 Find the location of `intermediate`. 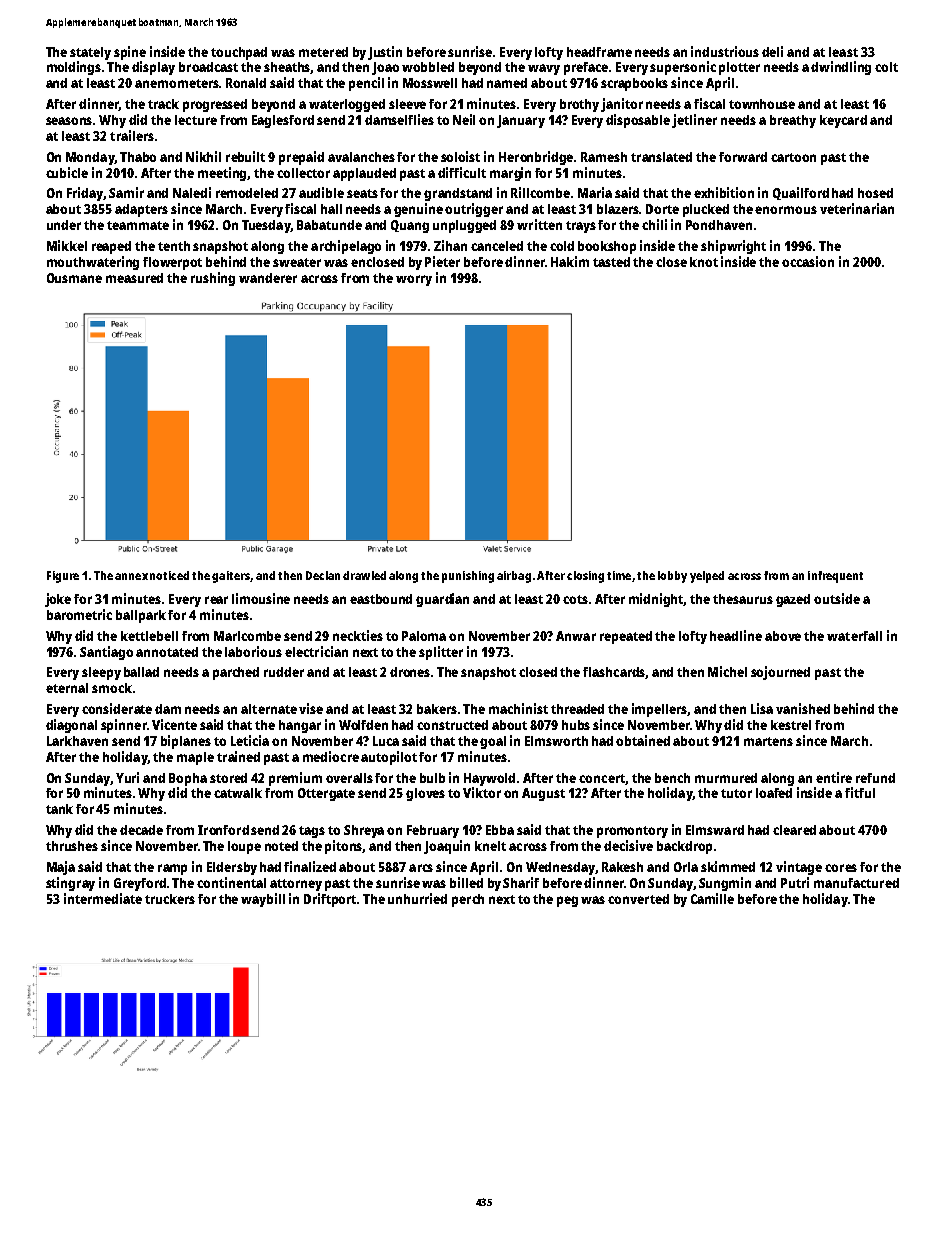

intermediate is located at coordinates (103, 898).
